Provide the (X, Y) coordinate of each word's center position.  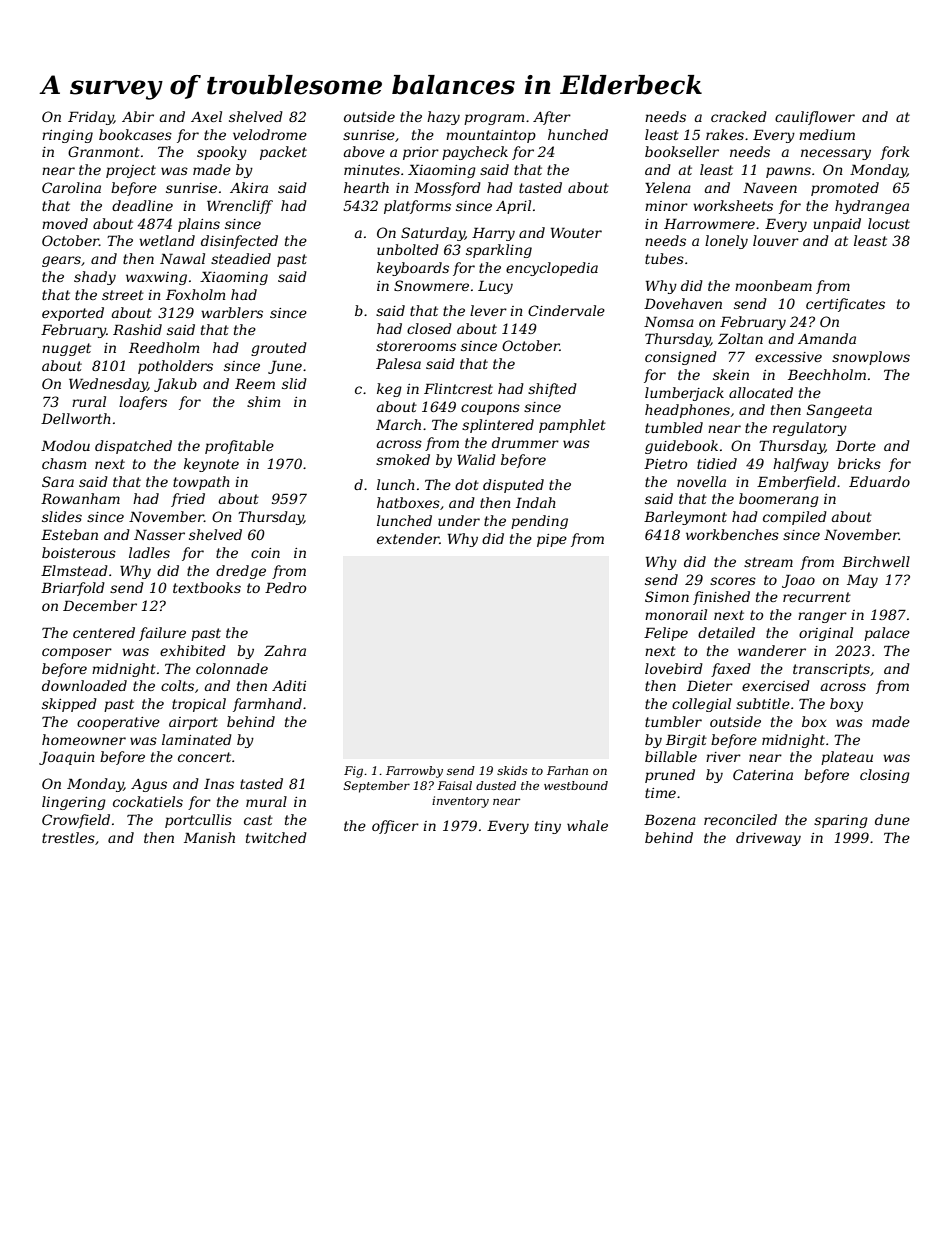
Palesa (398, 363)
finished (721, 598)
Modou (65, 445)
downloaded (84, 685)
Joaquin (67, 758)
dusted (496, 785)
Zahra (285, 650)
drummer (525, 442)
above (364, 151)
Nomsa (669, 321)
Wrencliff (240, 207)
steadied (241, 258)
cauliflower (815, 118)
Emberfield (796, 483)
